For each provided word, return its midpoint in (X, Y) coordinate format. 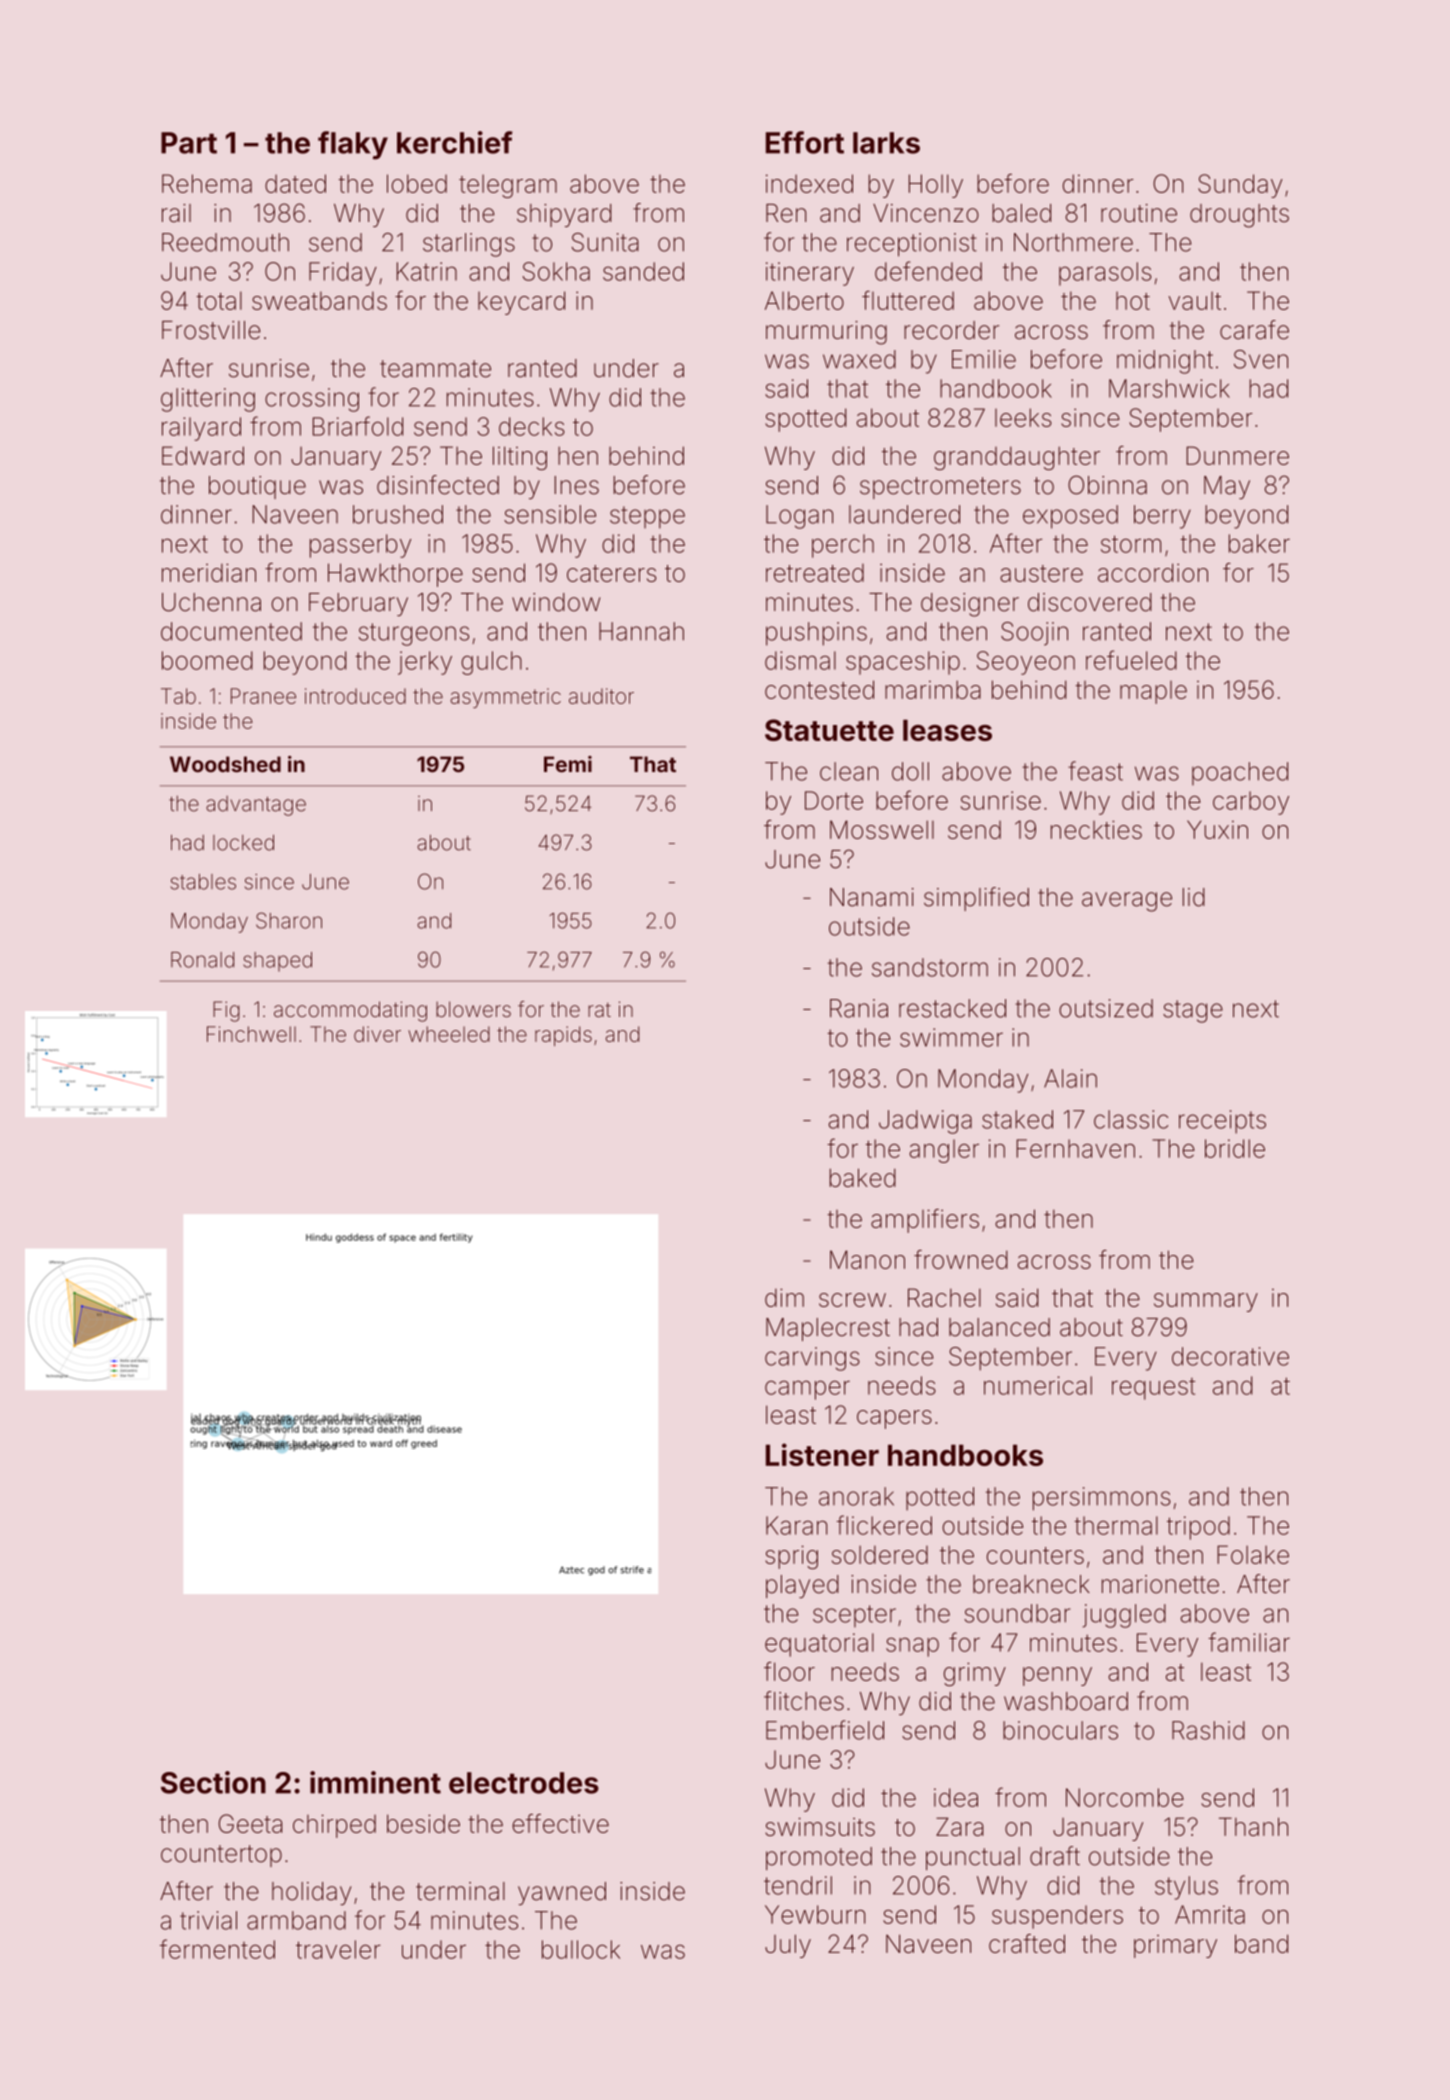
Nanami (872, 897)
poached (1240, 774)
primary (1175, 1946)
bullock (581, 1949)
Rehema (207, 183)
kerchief (455, 142)
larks (886, 143)
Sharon (289, 920)
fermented (217, 1949)
